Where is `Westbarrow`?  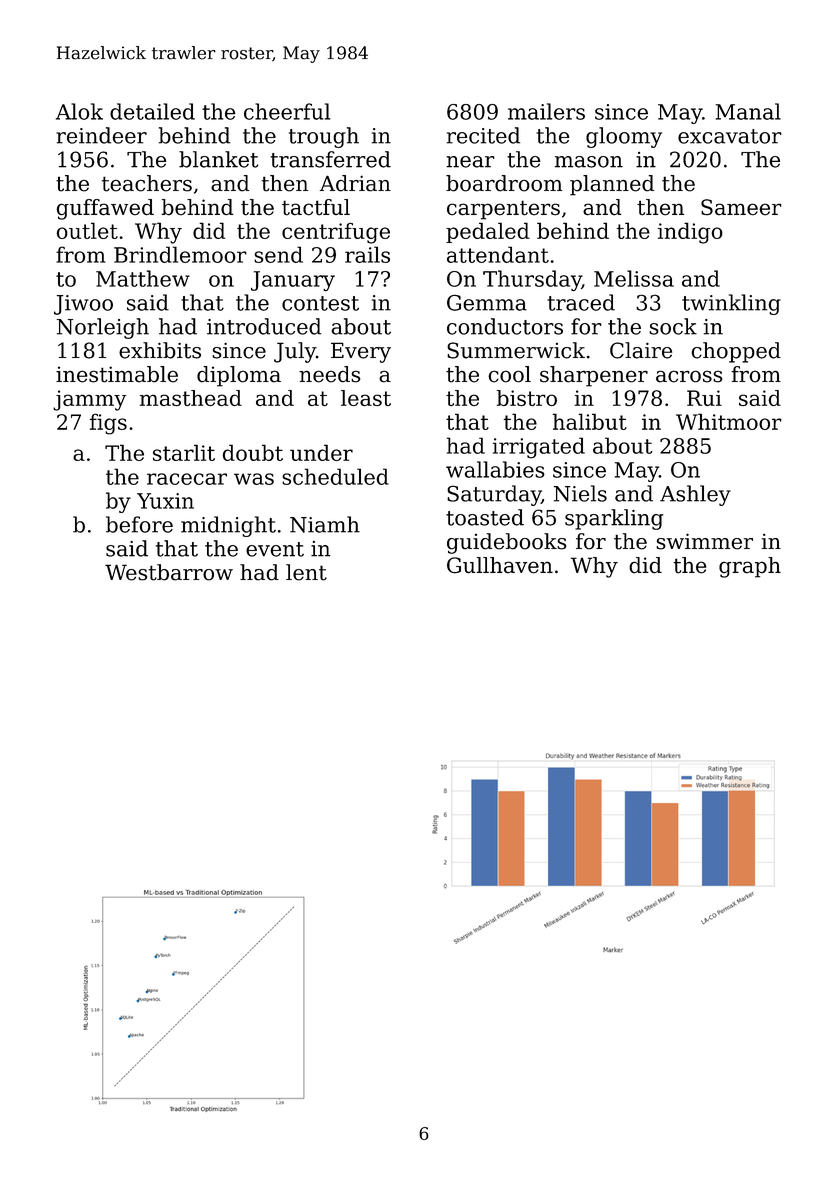
Westbarrow is located at coordinates (169, 572).
